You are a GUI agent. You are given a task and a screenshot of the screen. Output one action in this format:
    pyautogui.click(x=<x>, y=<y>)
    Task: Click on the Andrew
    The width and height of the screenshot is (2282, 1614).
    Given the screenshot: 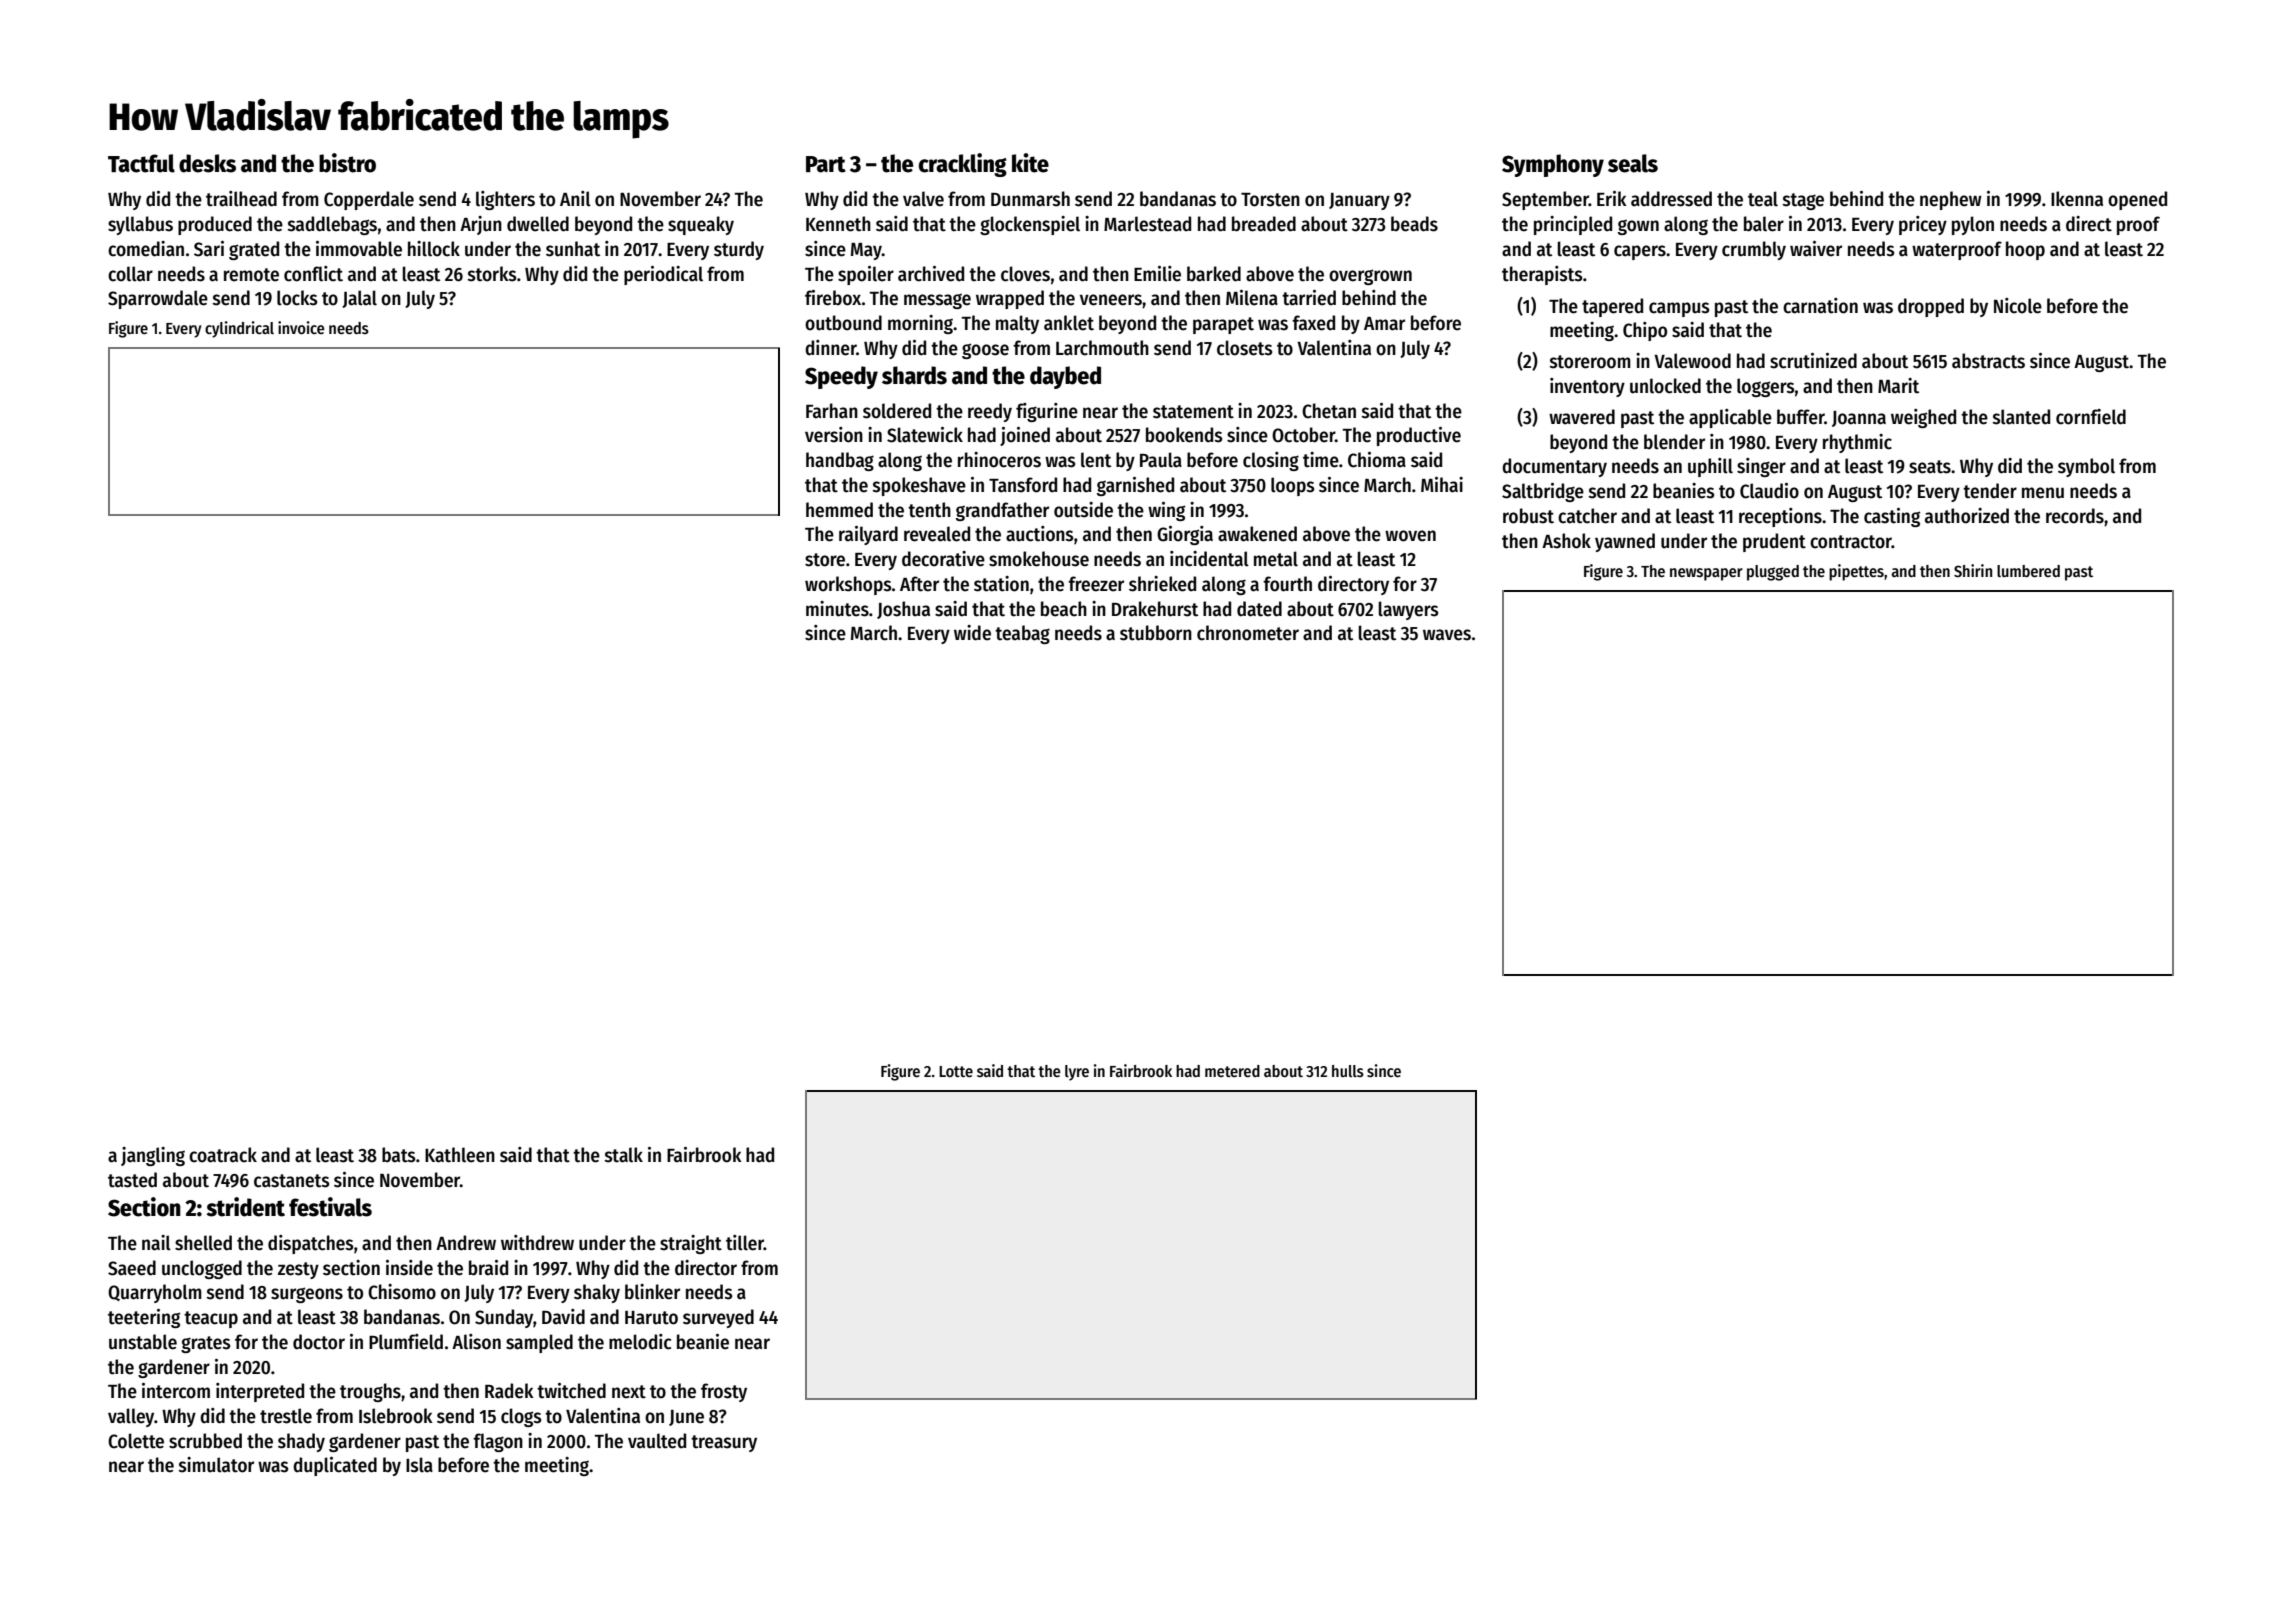 What is the action you would take?
    pyautogui.click(x=466, y=1243)
